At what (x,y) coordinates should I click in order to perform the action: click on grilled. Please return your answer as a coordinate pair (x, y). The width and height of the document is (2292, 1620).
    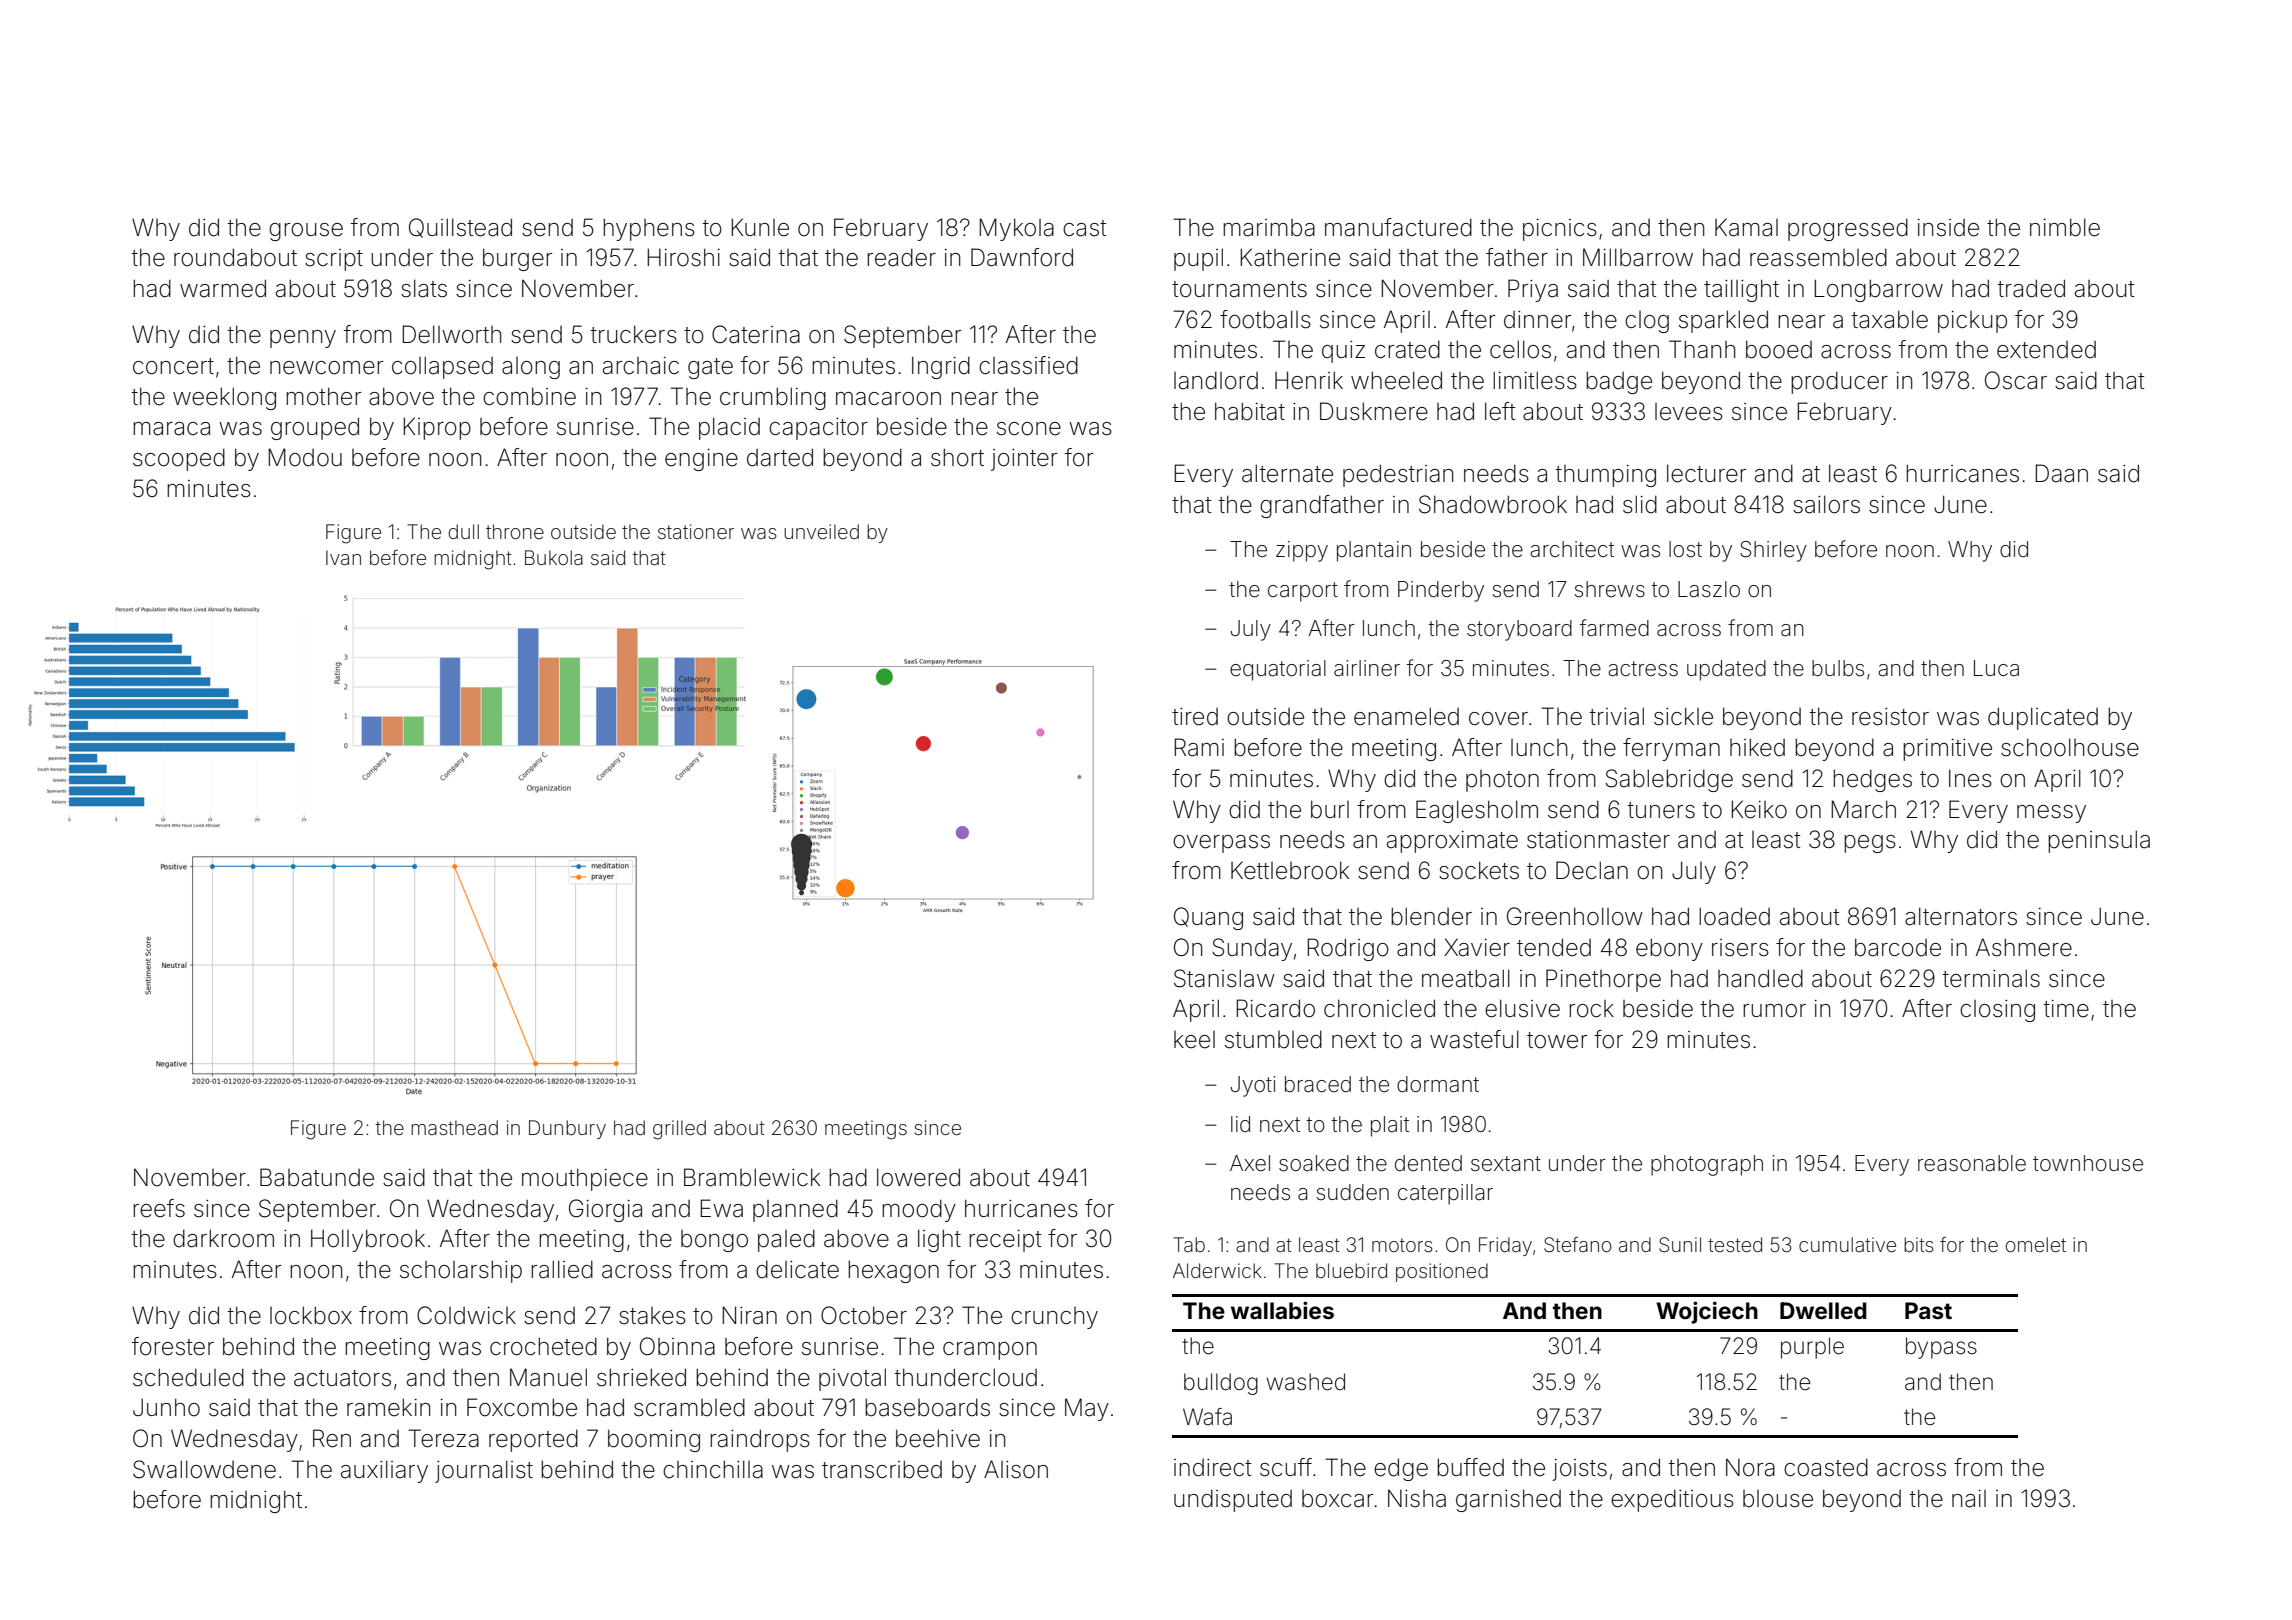
    Looking at the image, I should click on (679, 1130).
